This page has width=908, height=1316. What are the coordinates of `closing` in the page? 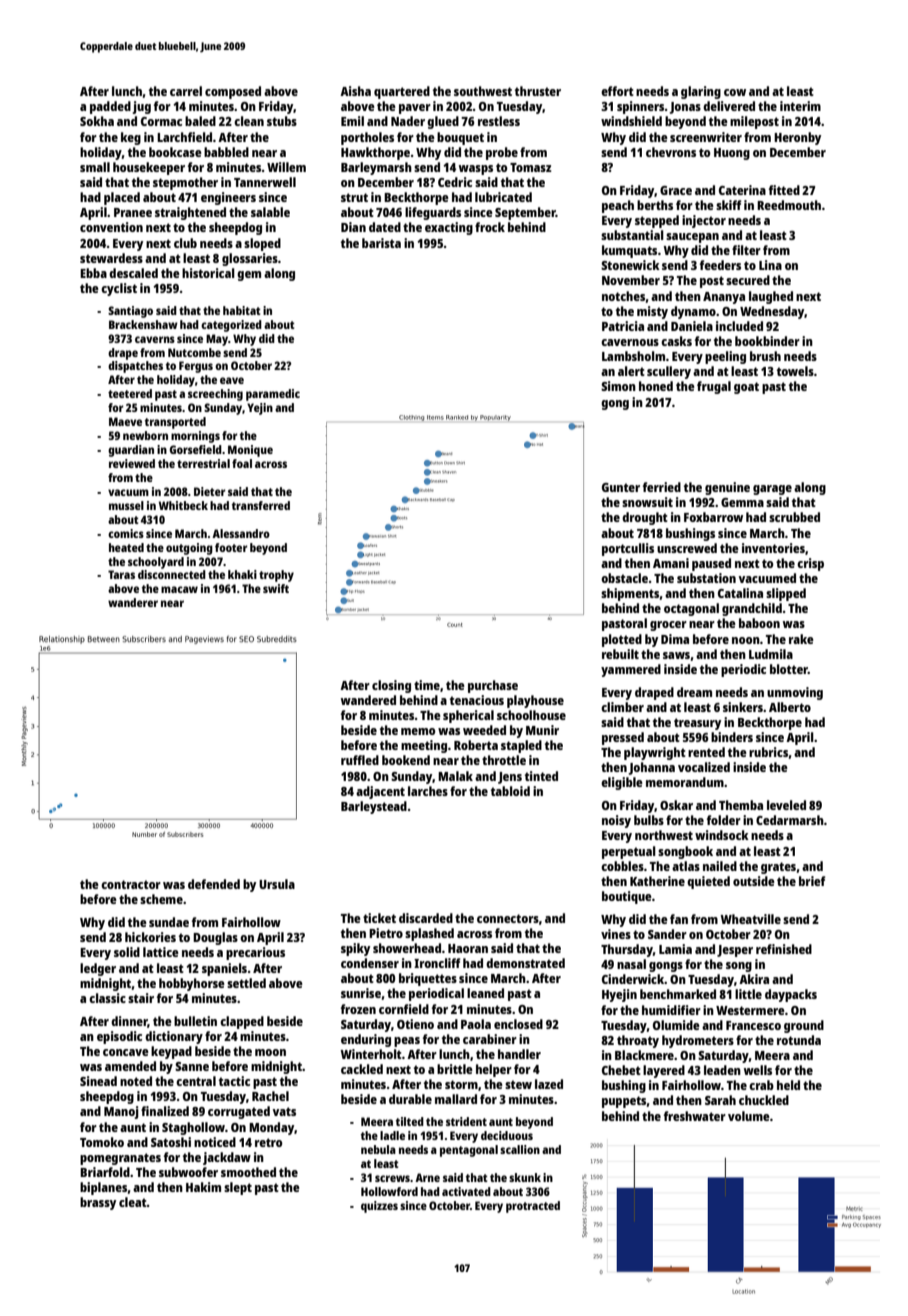 It's located at (391, 686).
